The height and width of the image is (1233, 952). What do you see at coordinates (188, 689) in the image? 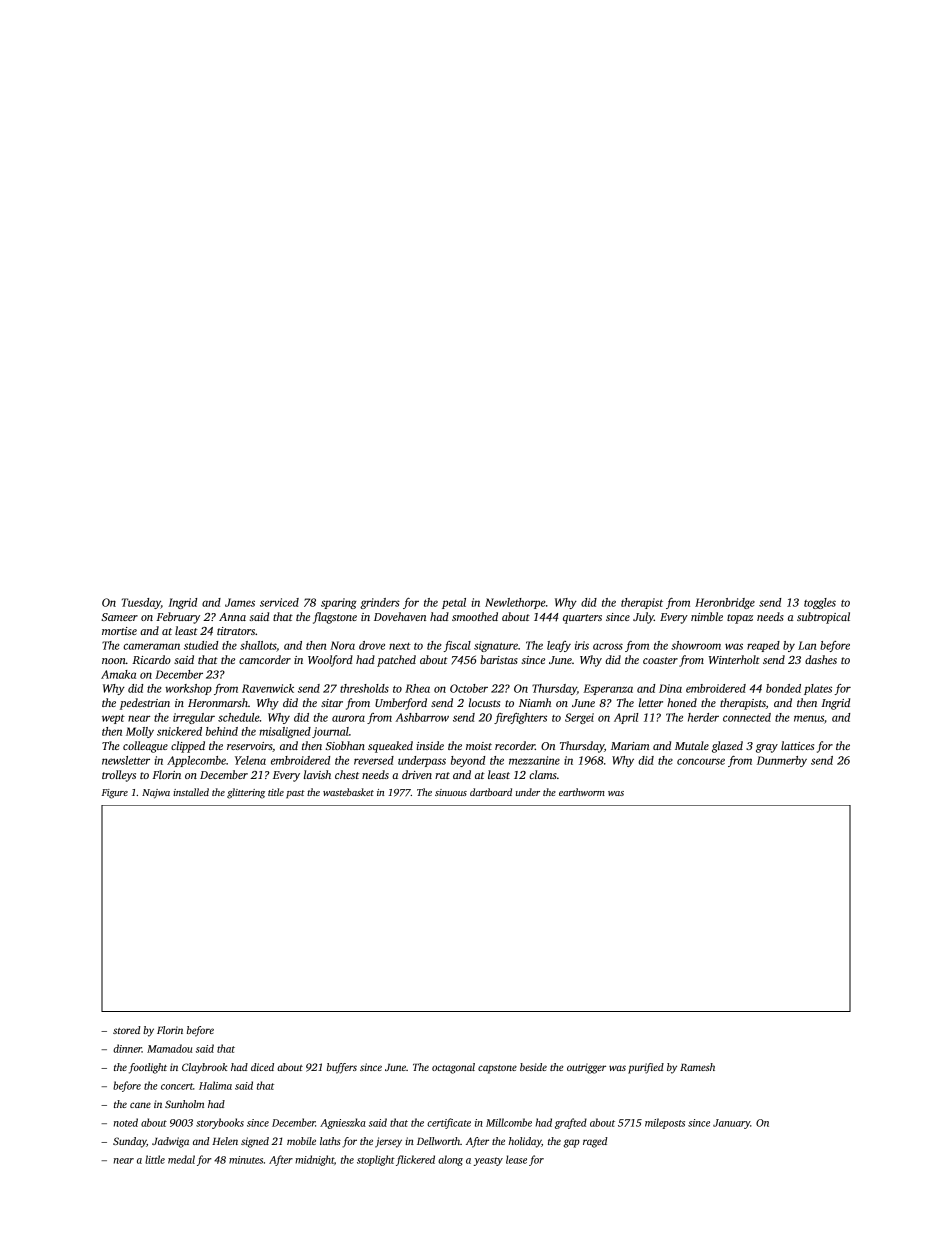
I see `workshop` at bounding box center [188, 689].
